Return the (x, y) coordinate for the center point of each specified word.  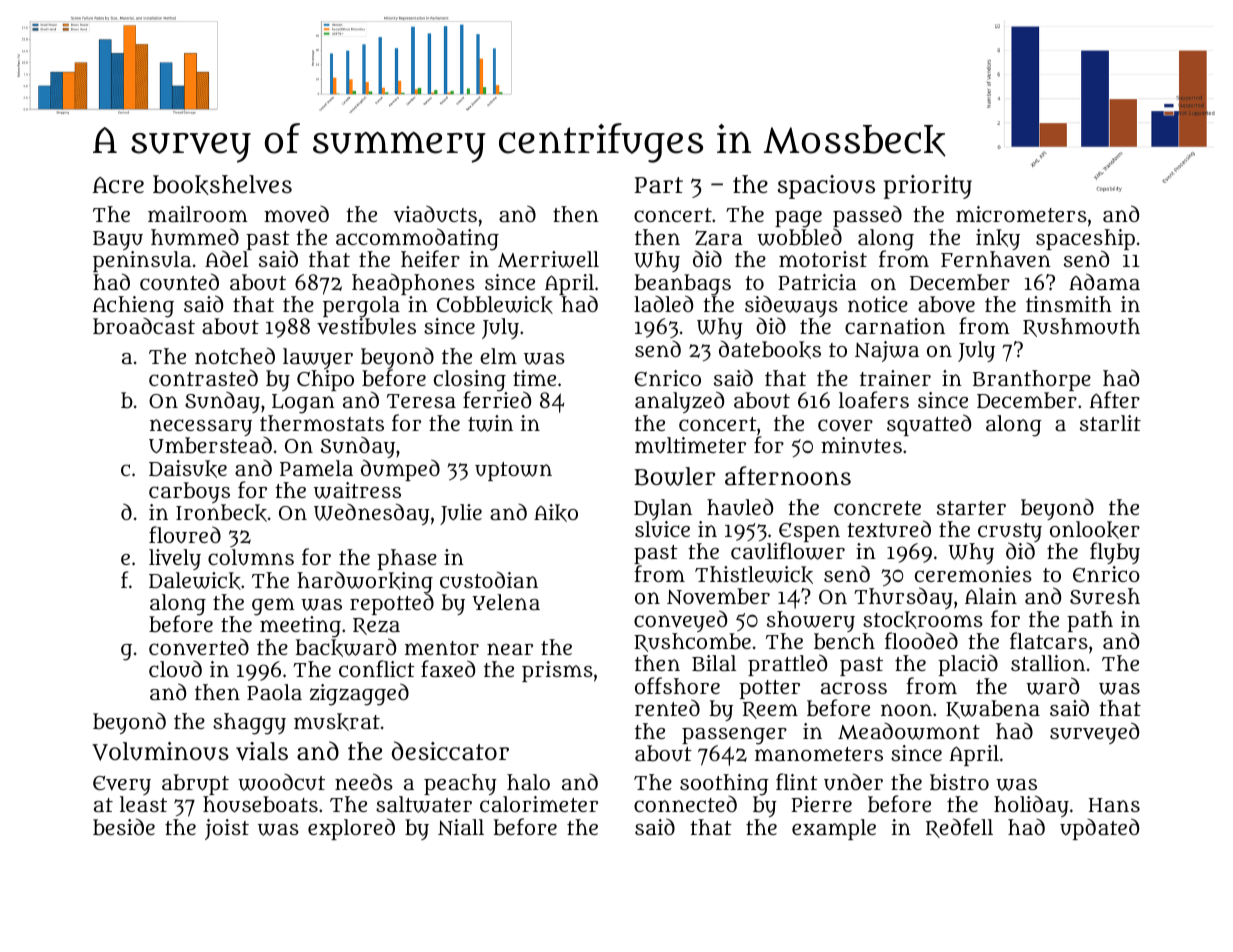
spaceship (1085, 240)
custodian (489, 580)
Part (659, 185)
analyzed (679, 402)
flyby (1115, 553)
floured (185, 534)
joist (227, 829)
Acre (118, 185)
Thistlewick (754, 575)
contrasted (203, 378)
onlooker (1095, 530)
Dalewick (195, 581)
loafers (874, 399)
